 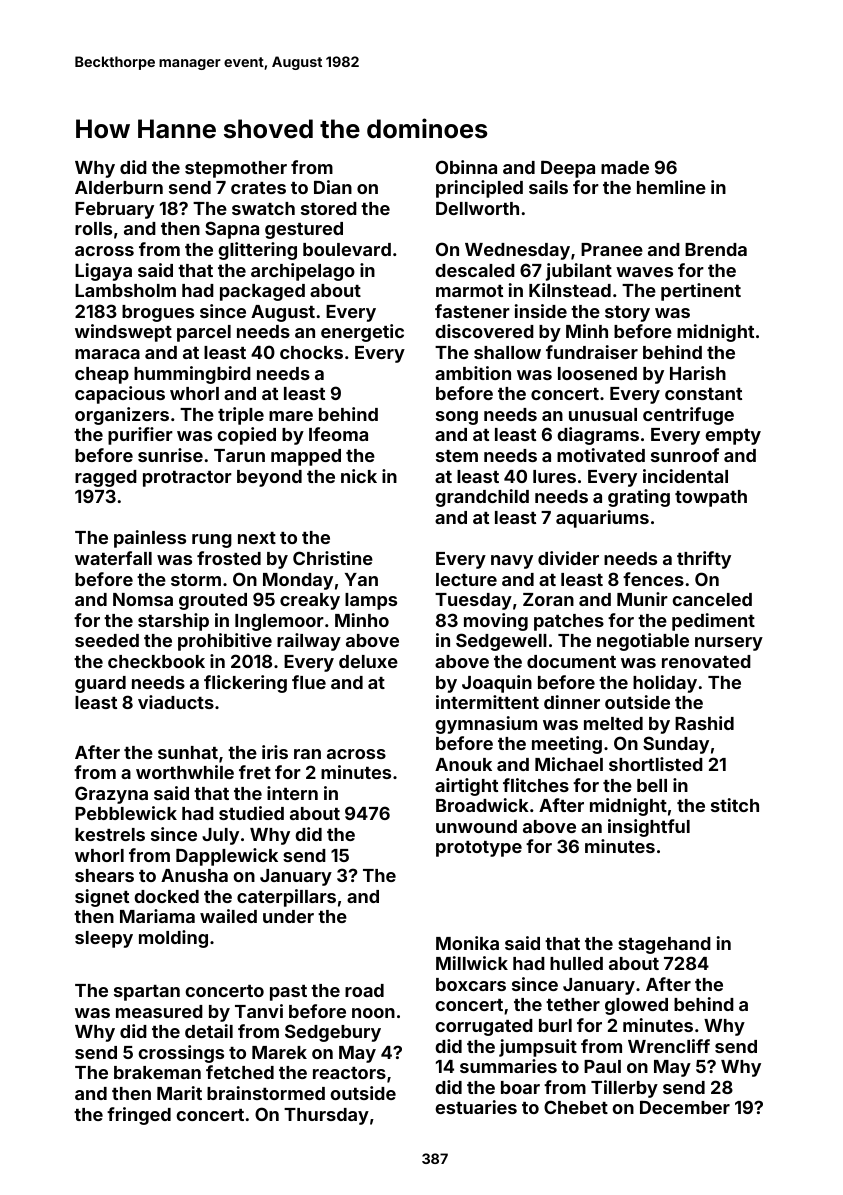 I want to click on grouted, so click(x=213, y=601).
